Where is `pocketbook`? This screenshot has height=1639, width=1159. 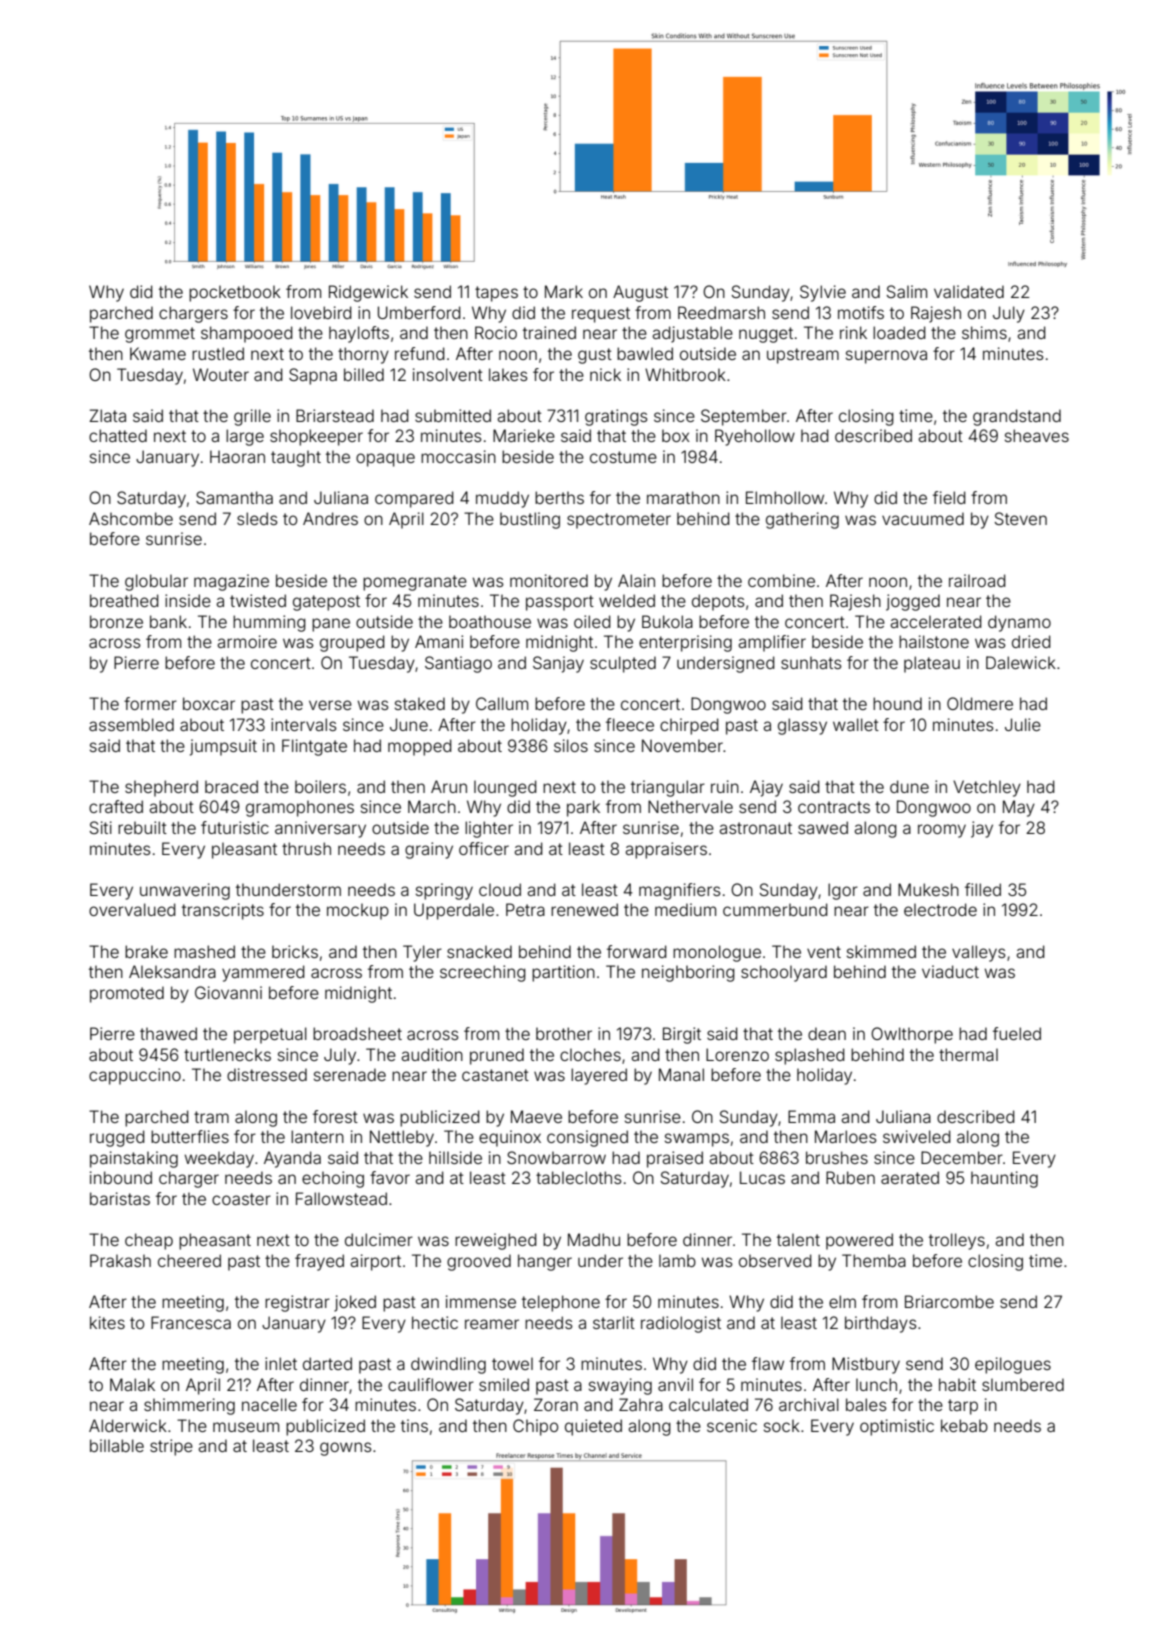
pocketbook is located at coordinates (235, 293).
